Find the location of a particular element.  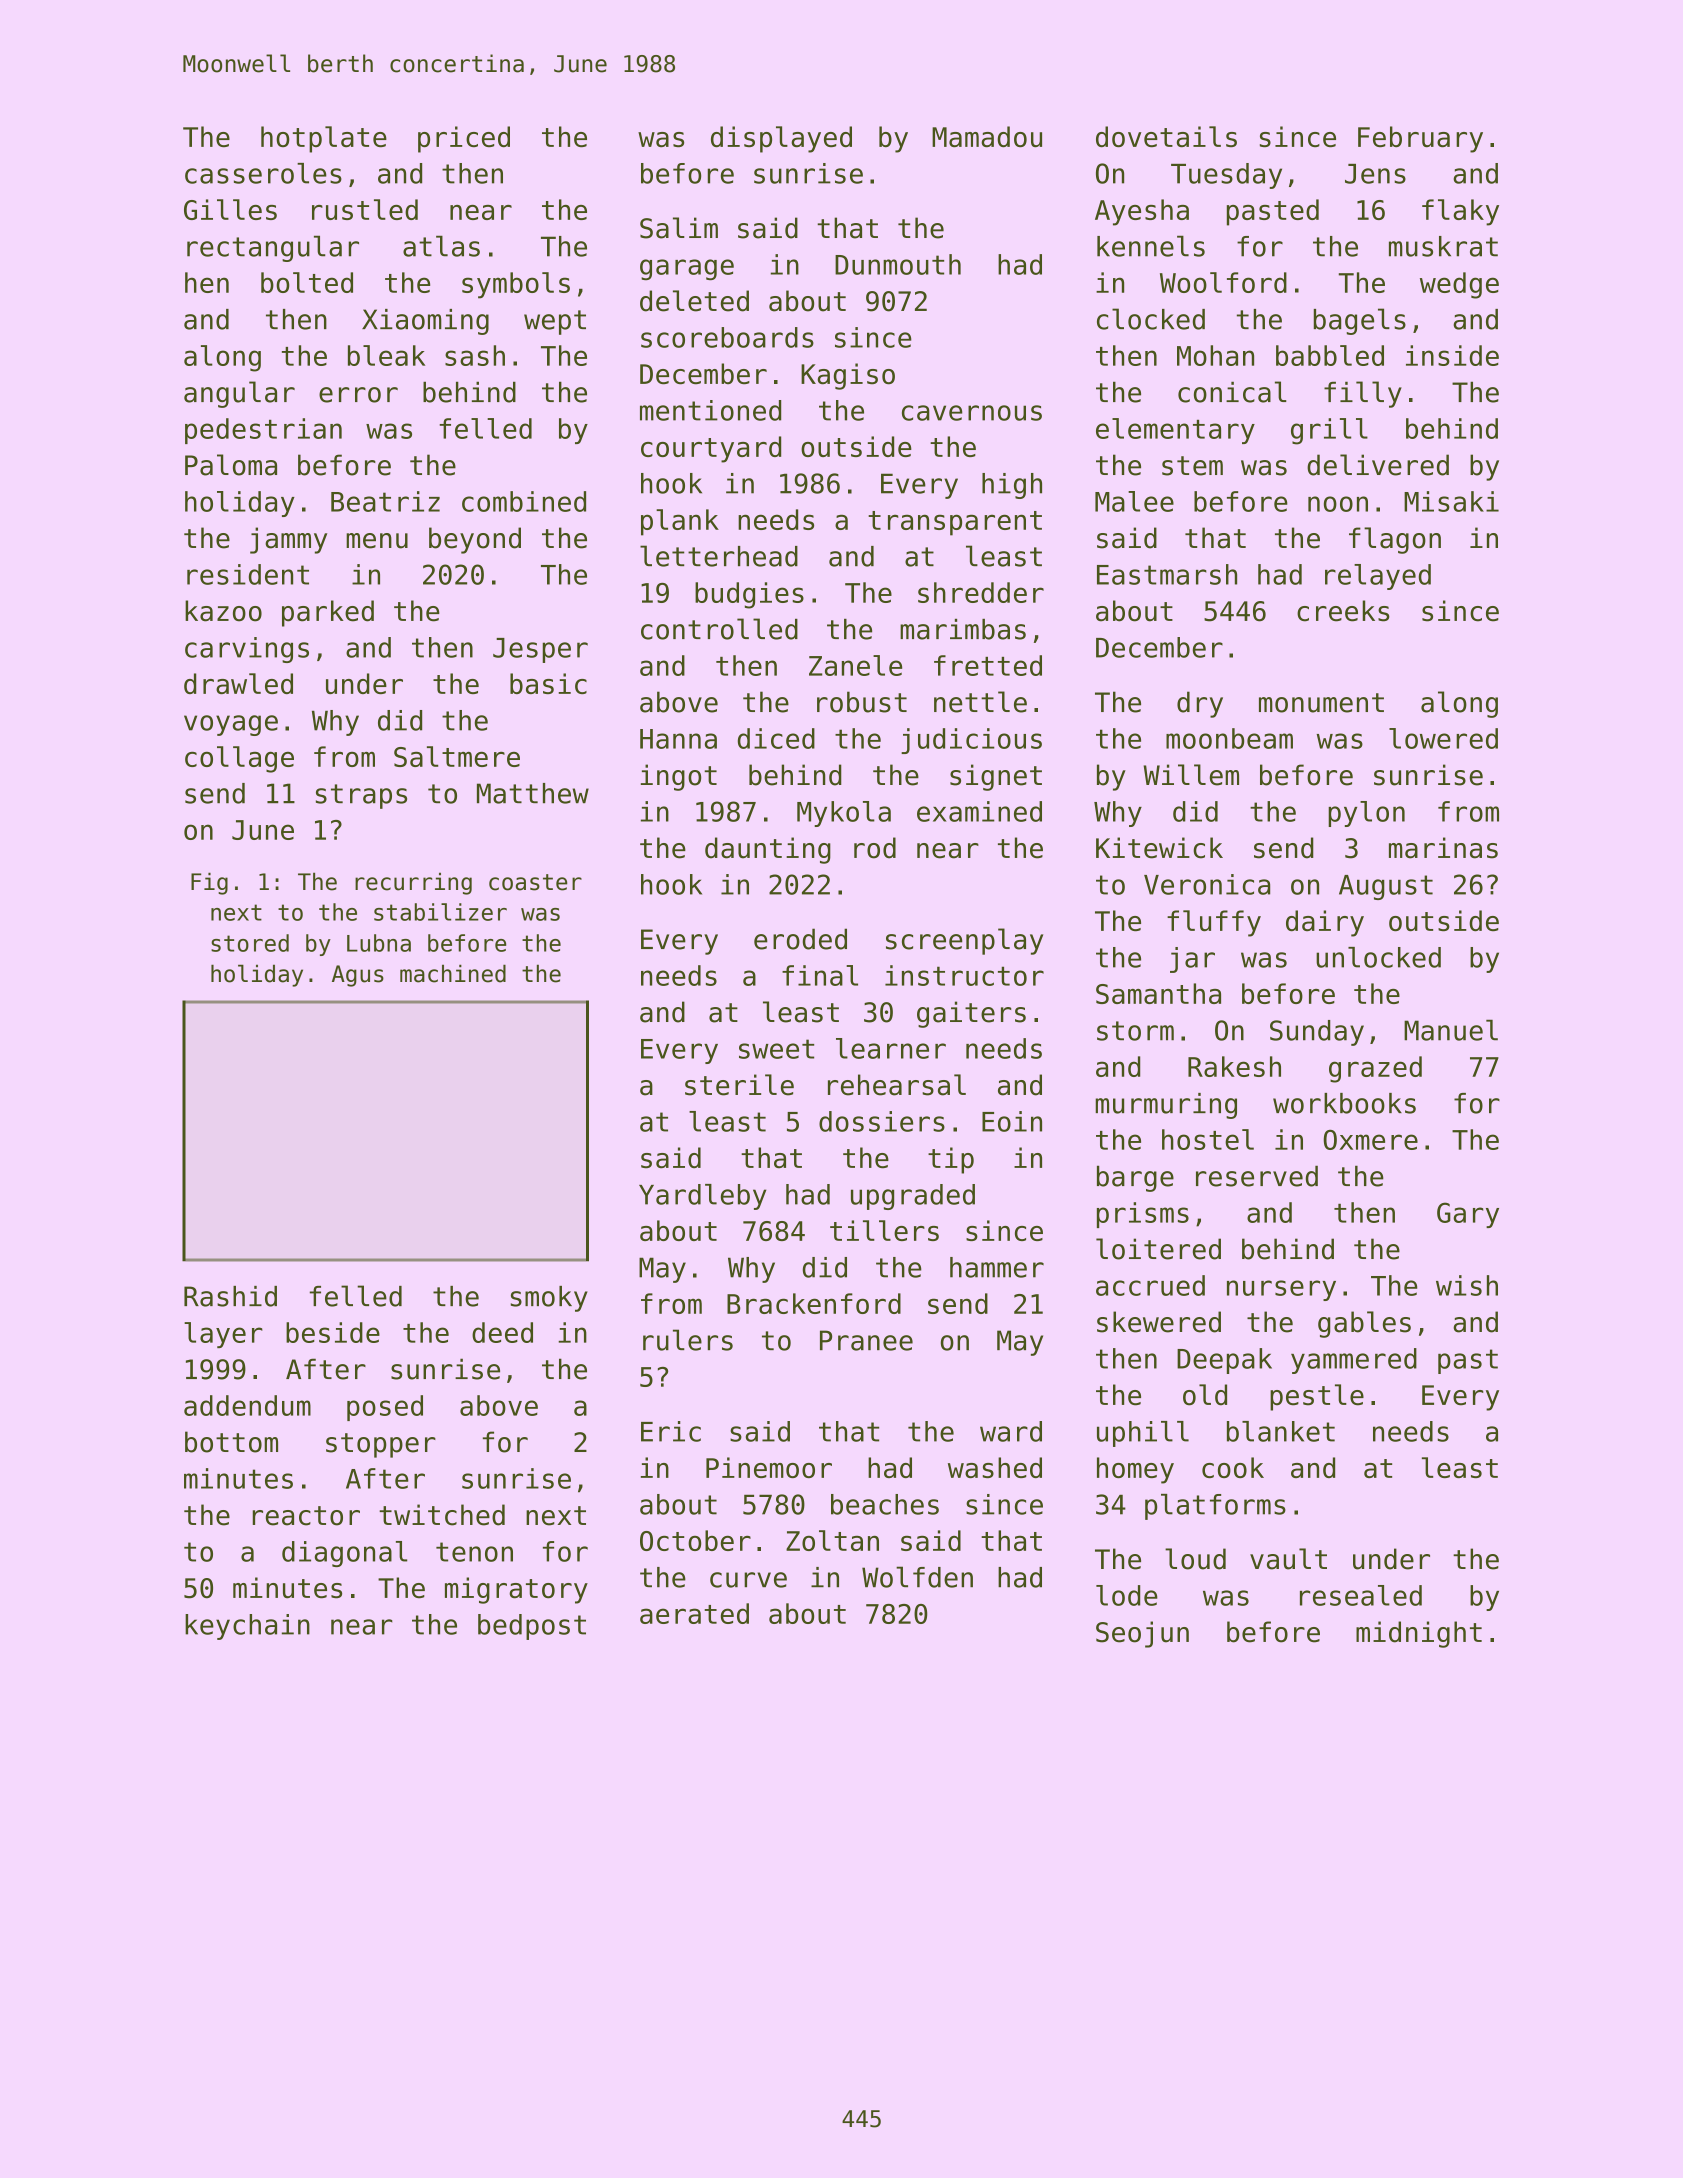

Mamadou is located at coordinates (987, 136).
